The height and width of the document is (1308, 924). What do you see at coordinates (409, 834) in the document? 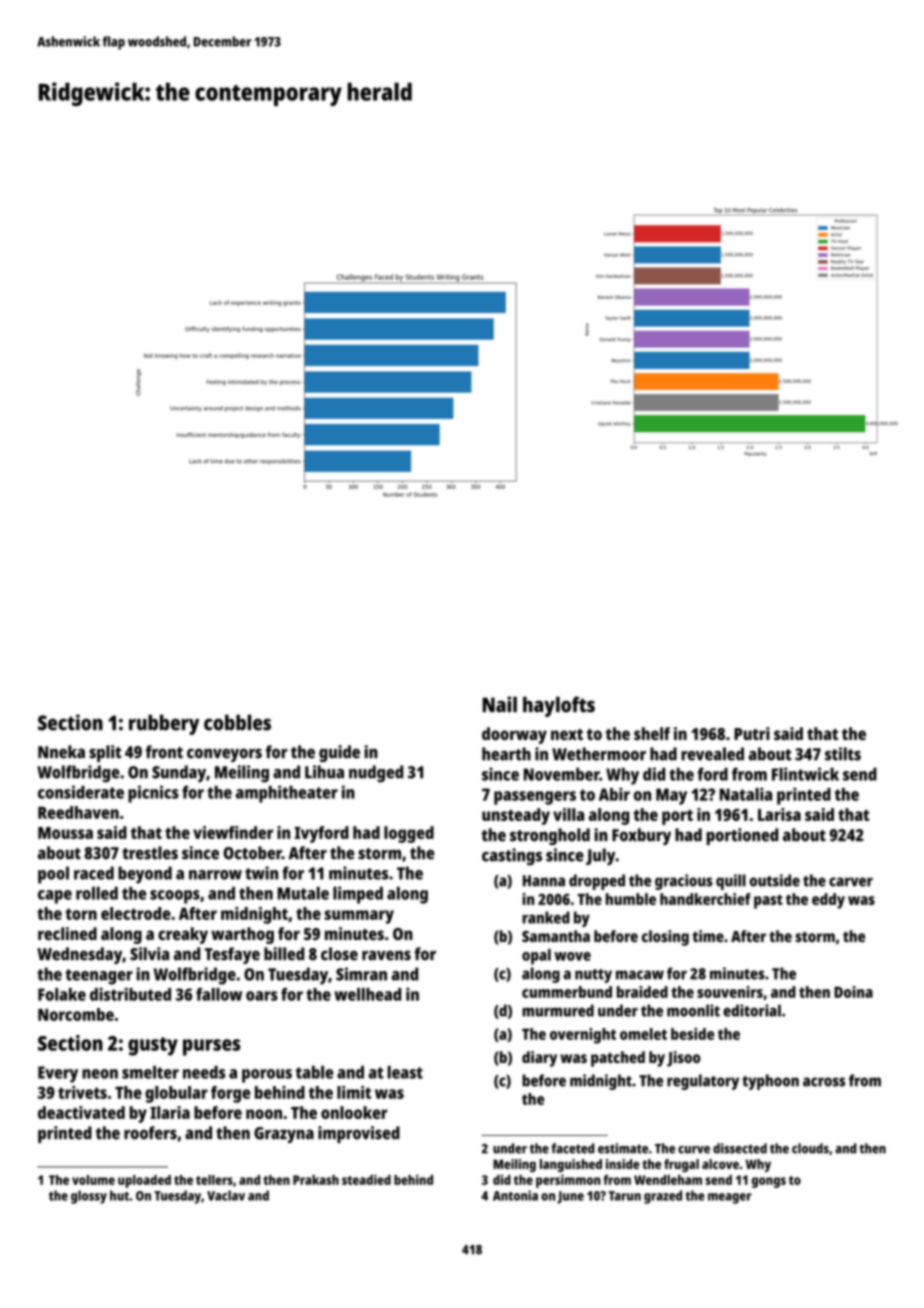
I see `logged` at bounding box center [409, 834].
